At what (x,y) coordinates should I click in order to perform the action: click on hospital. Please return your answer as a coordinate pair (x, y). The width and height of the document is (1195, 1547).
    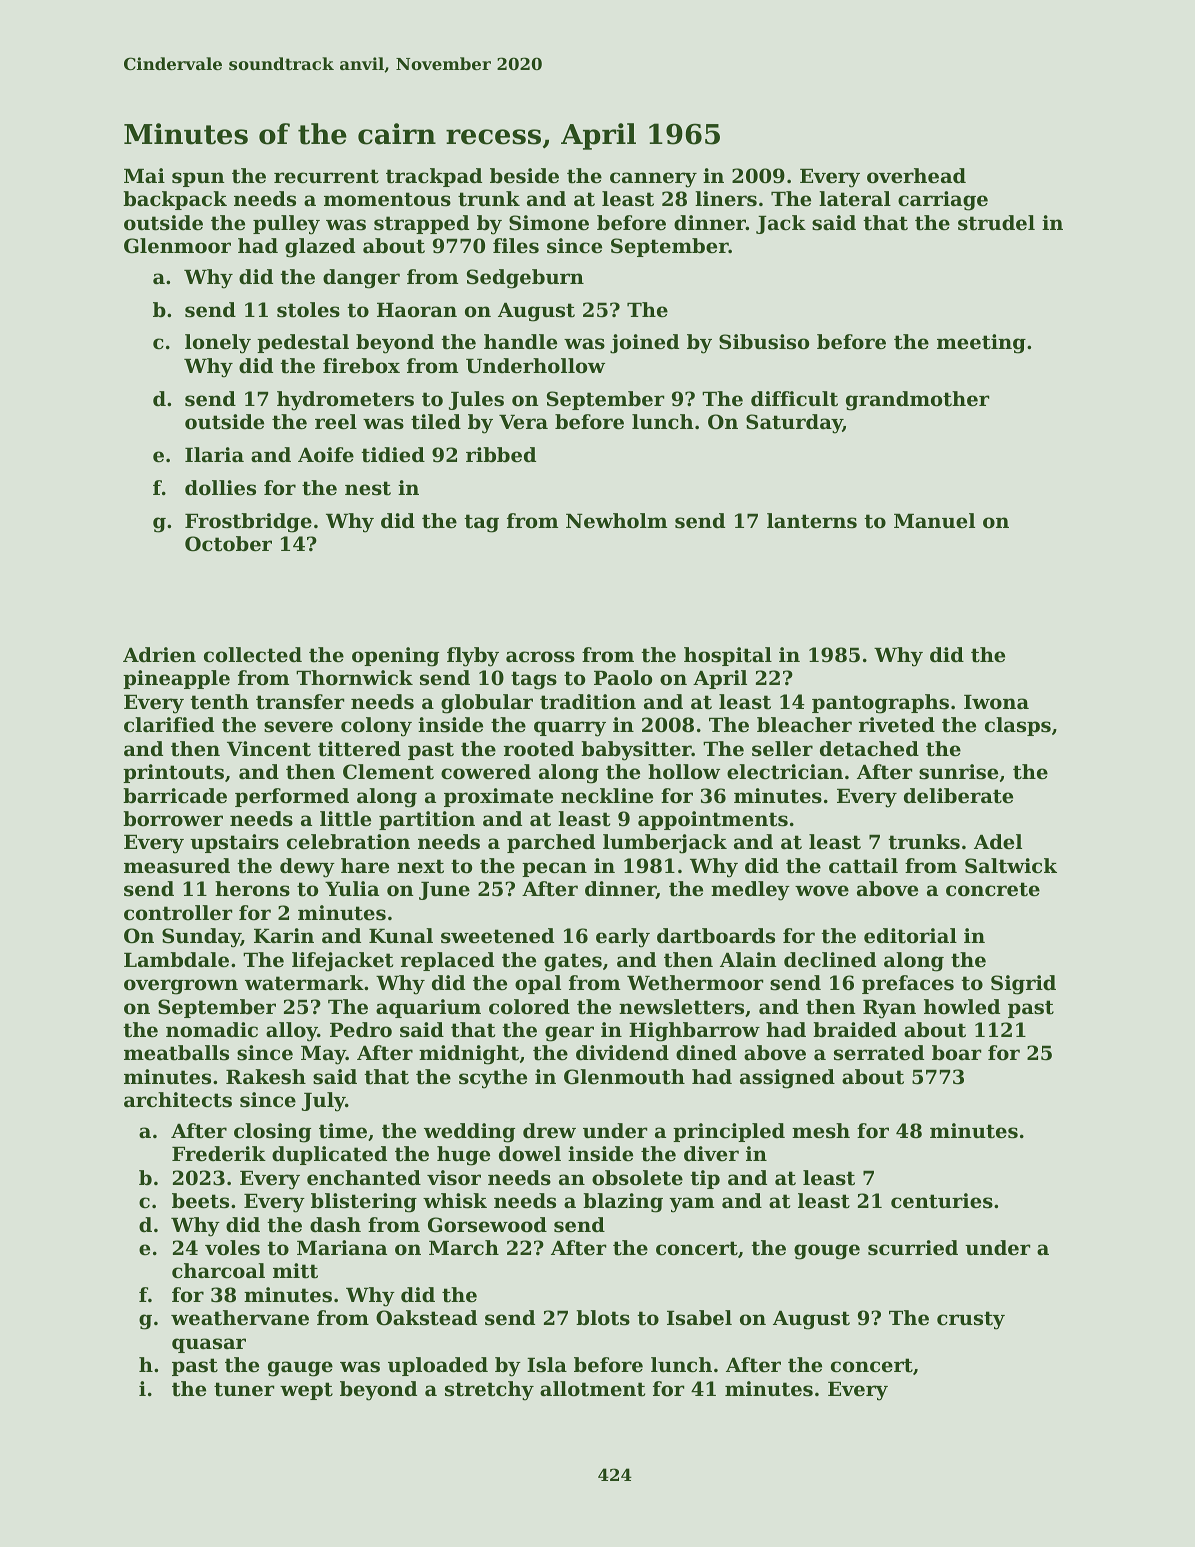
    Looking at the image, I should click on (728, 656).
